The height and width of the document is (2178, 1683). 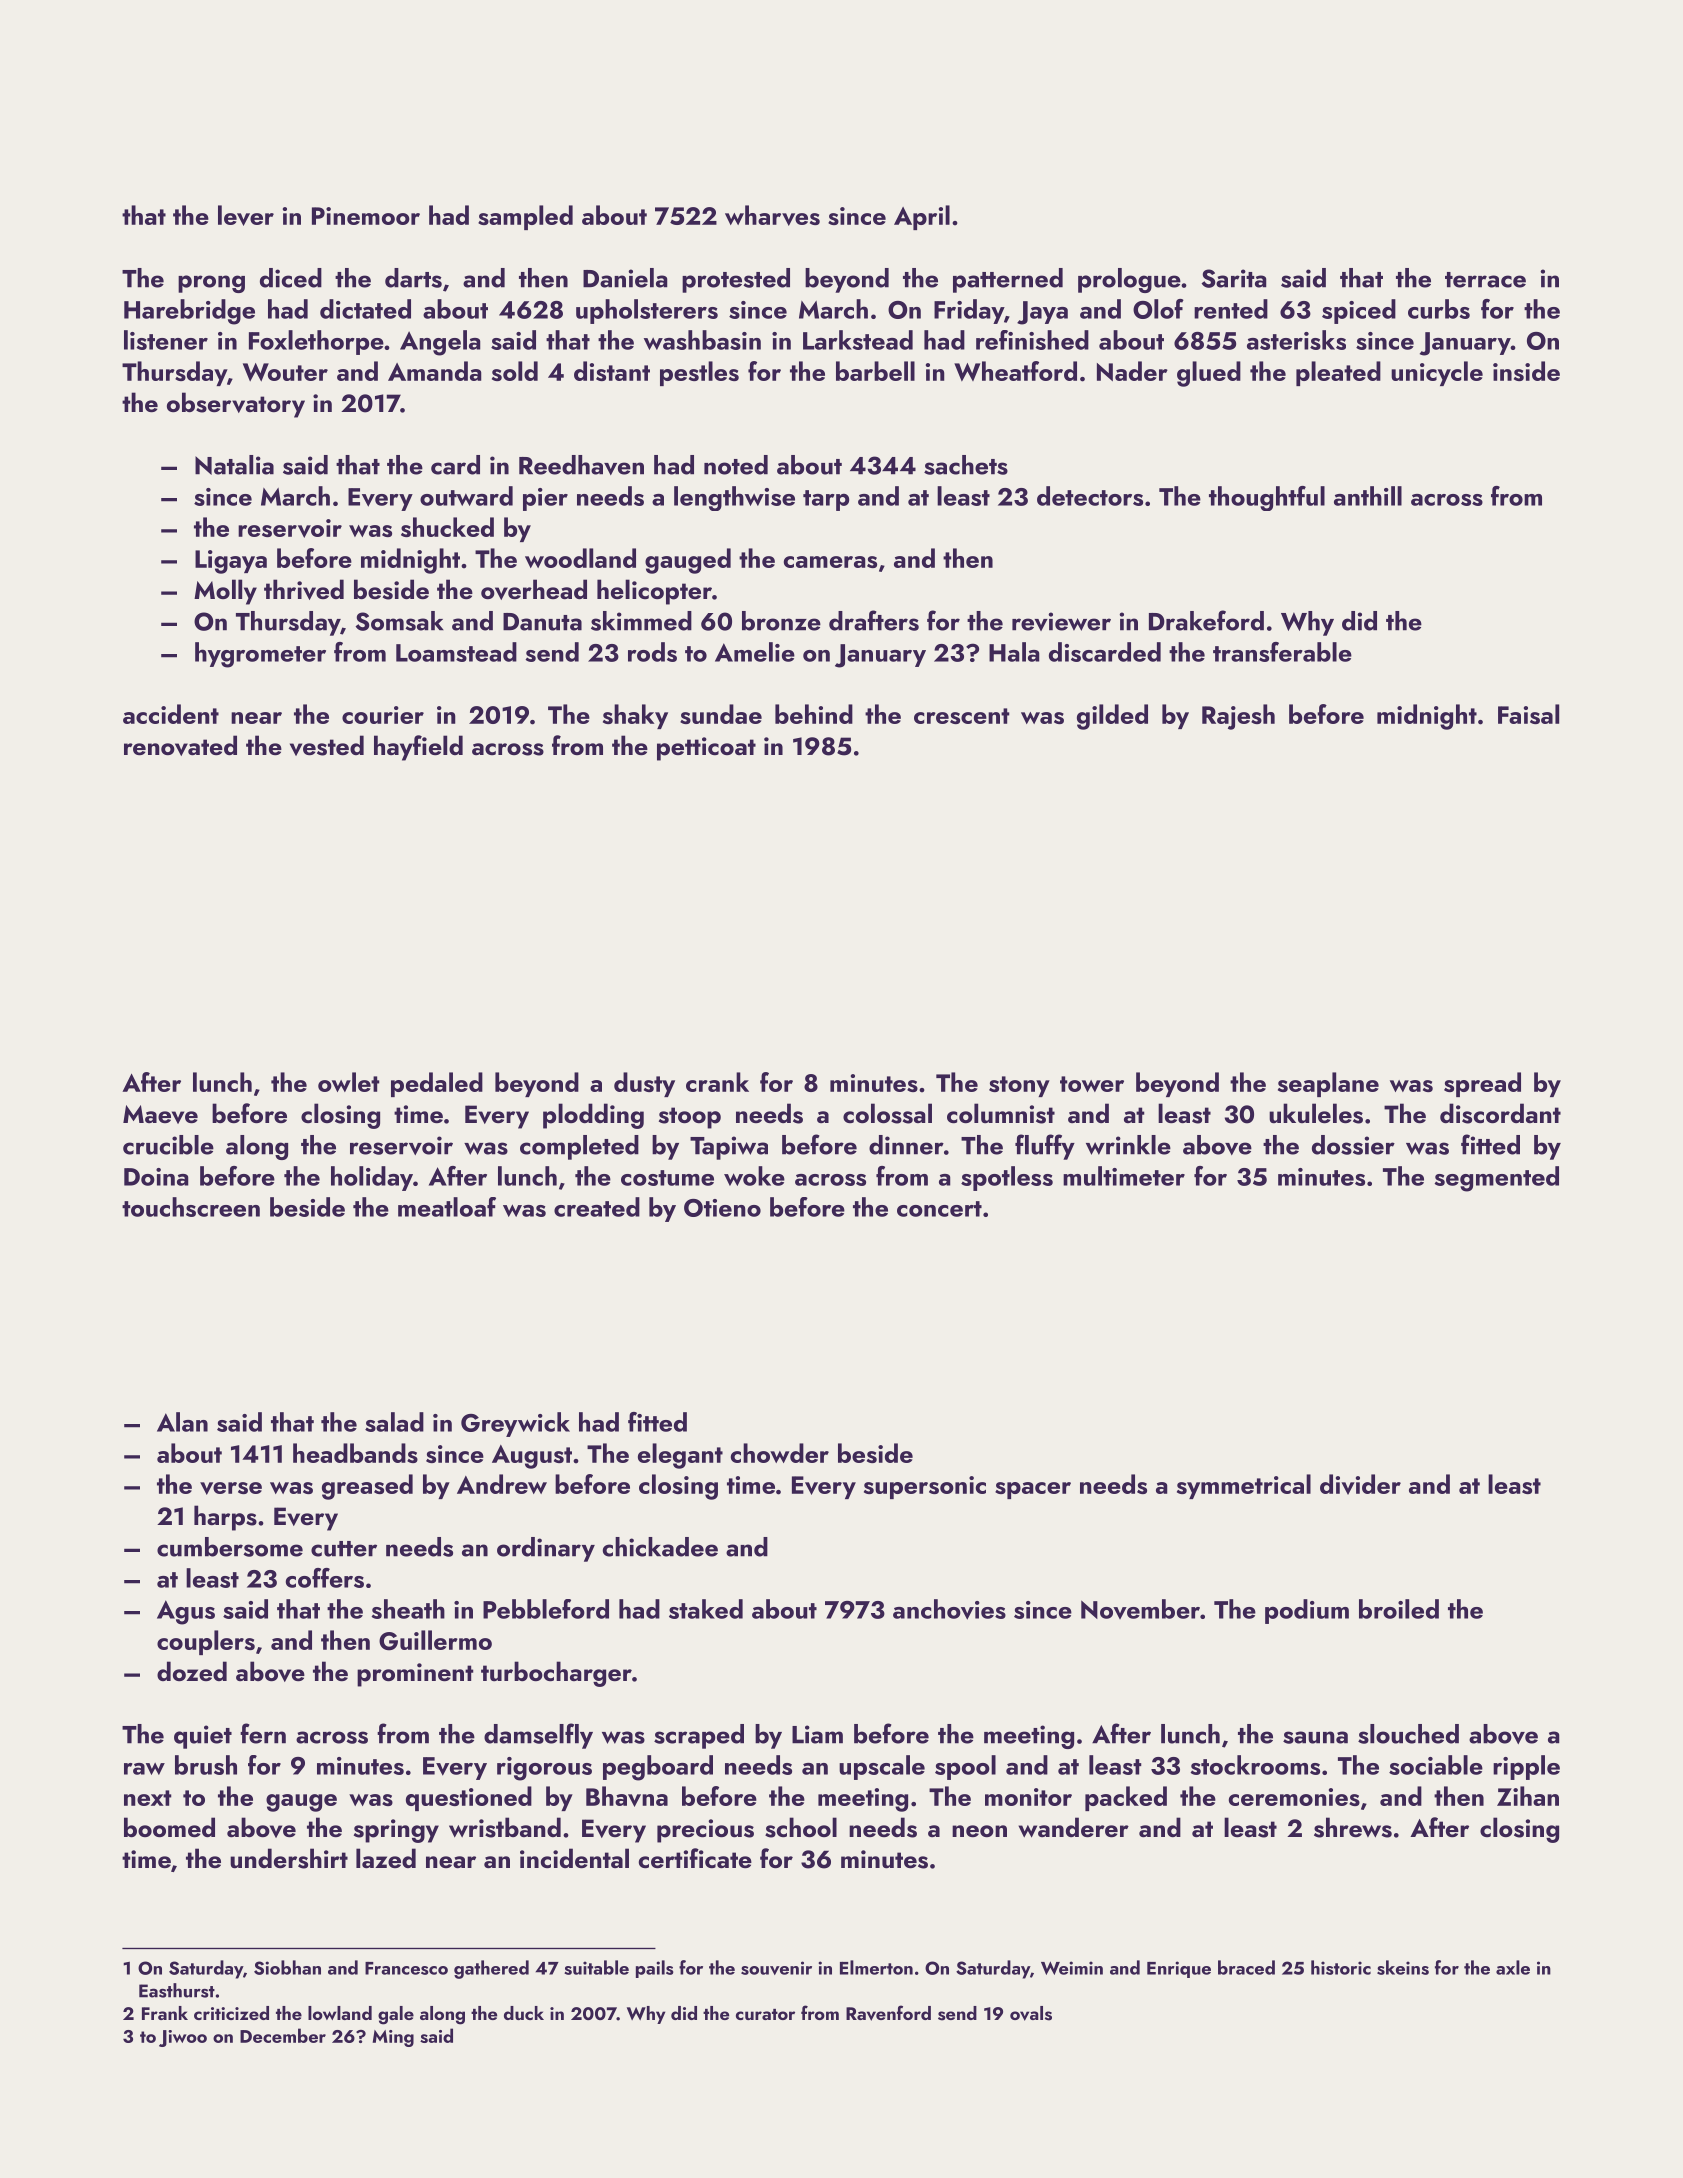 What do you see at coordinates (182, 1422) in the document?
I see `Alan` at bounding box center [182, 1422].
